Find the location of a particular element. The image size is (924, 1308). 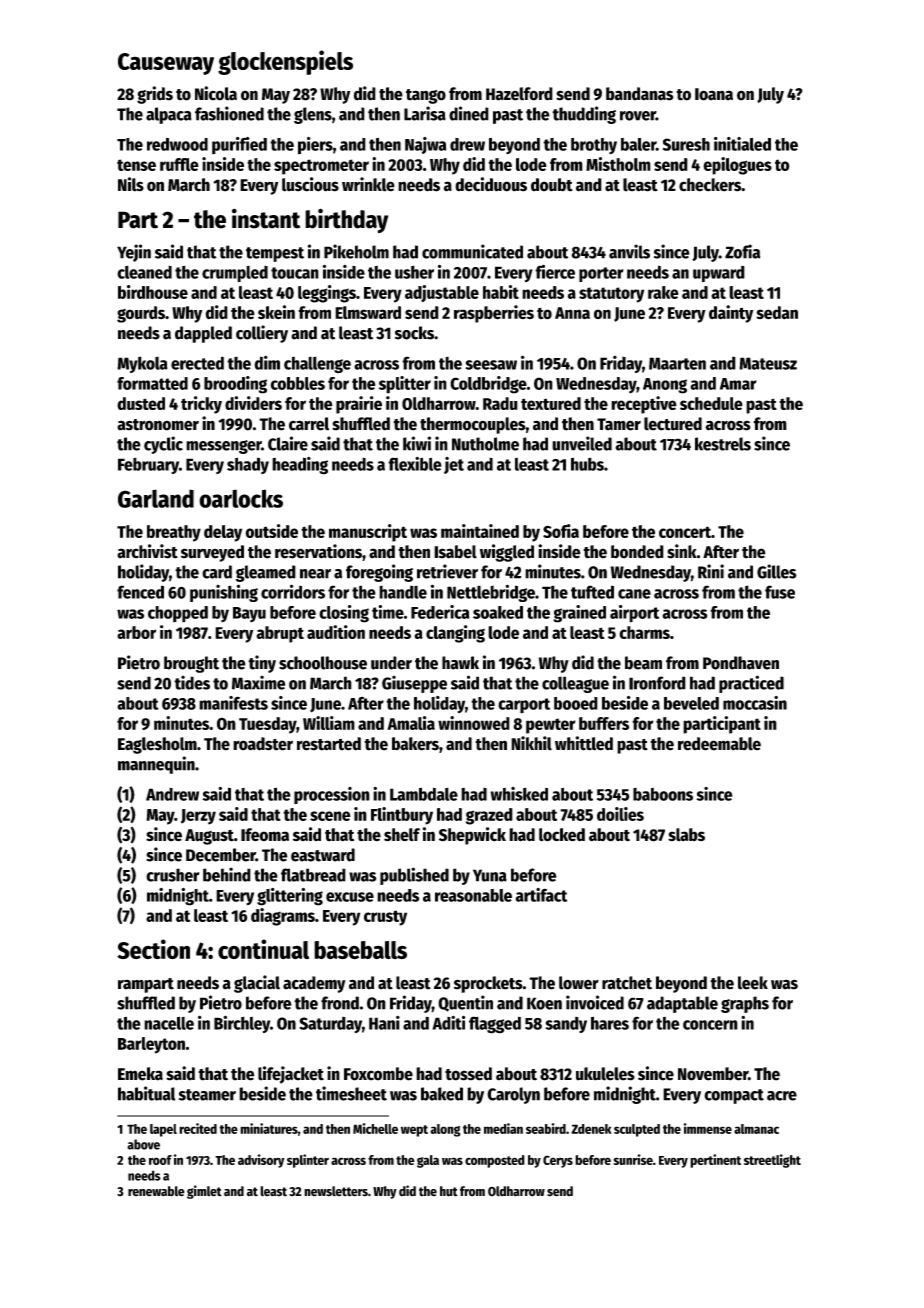

Gilles is located at coordinates (777, 571).
